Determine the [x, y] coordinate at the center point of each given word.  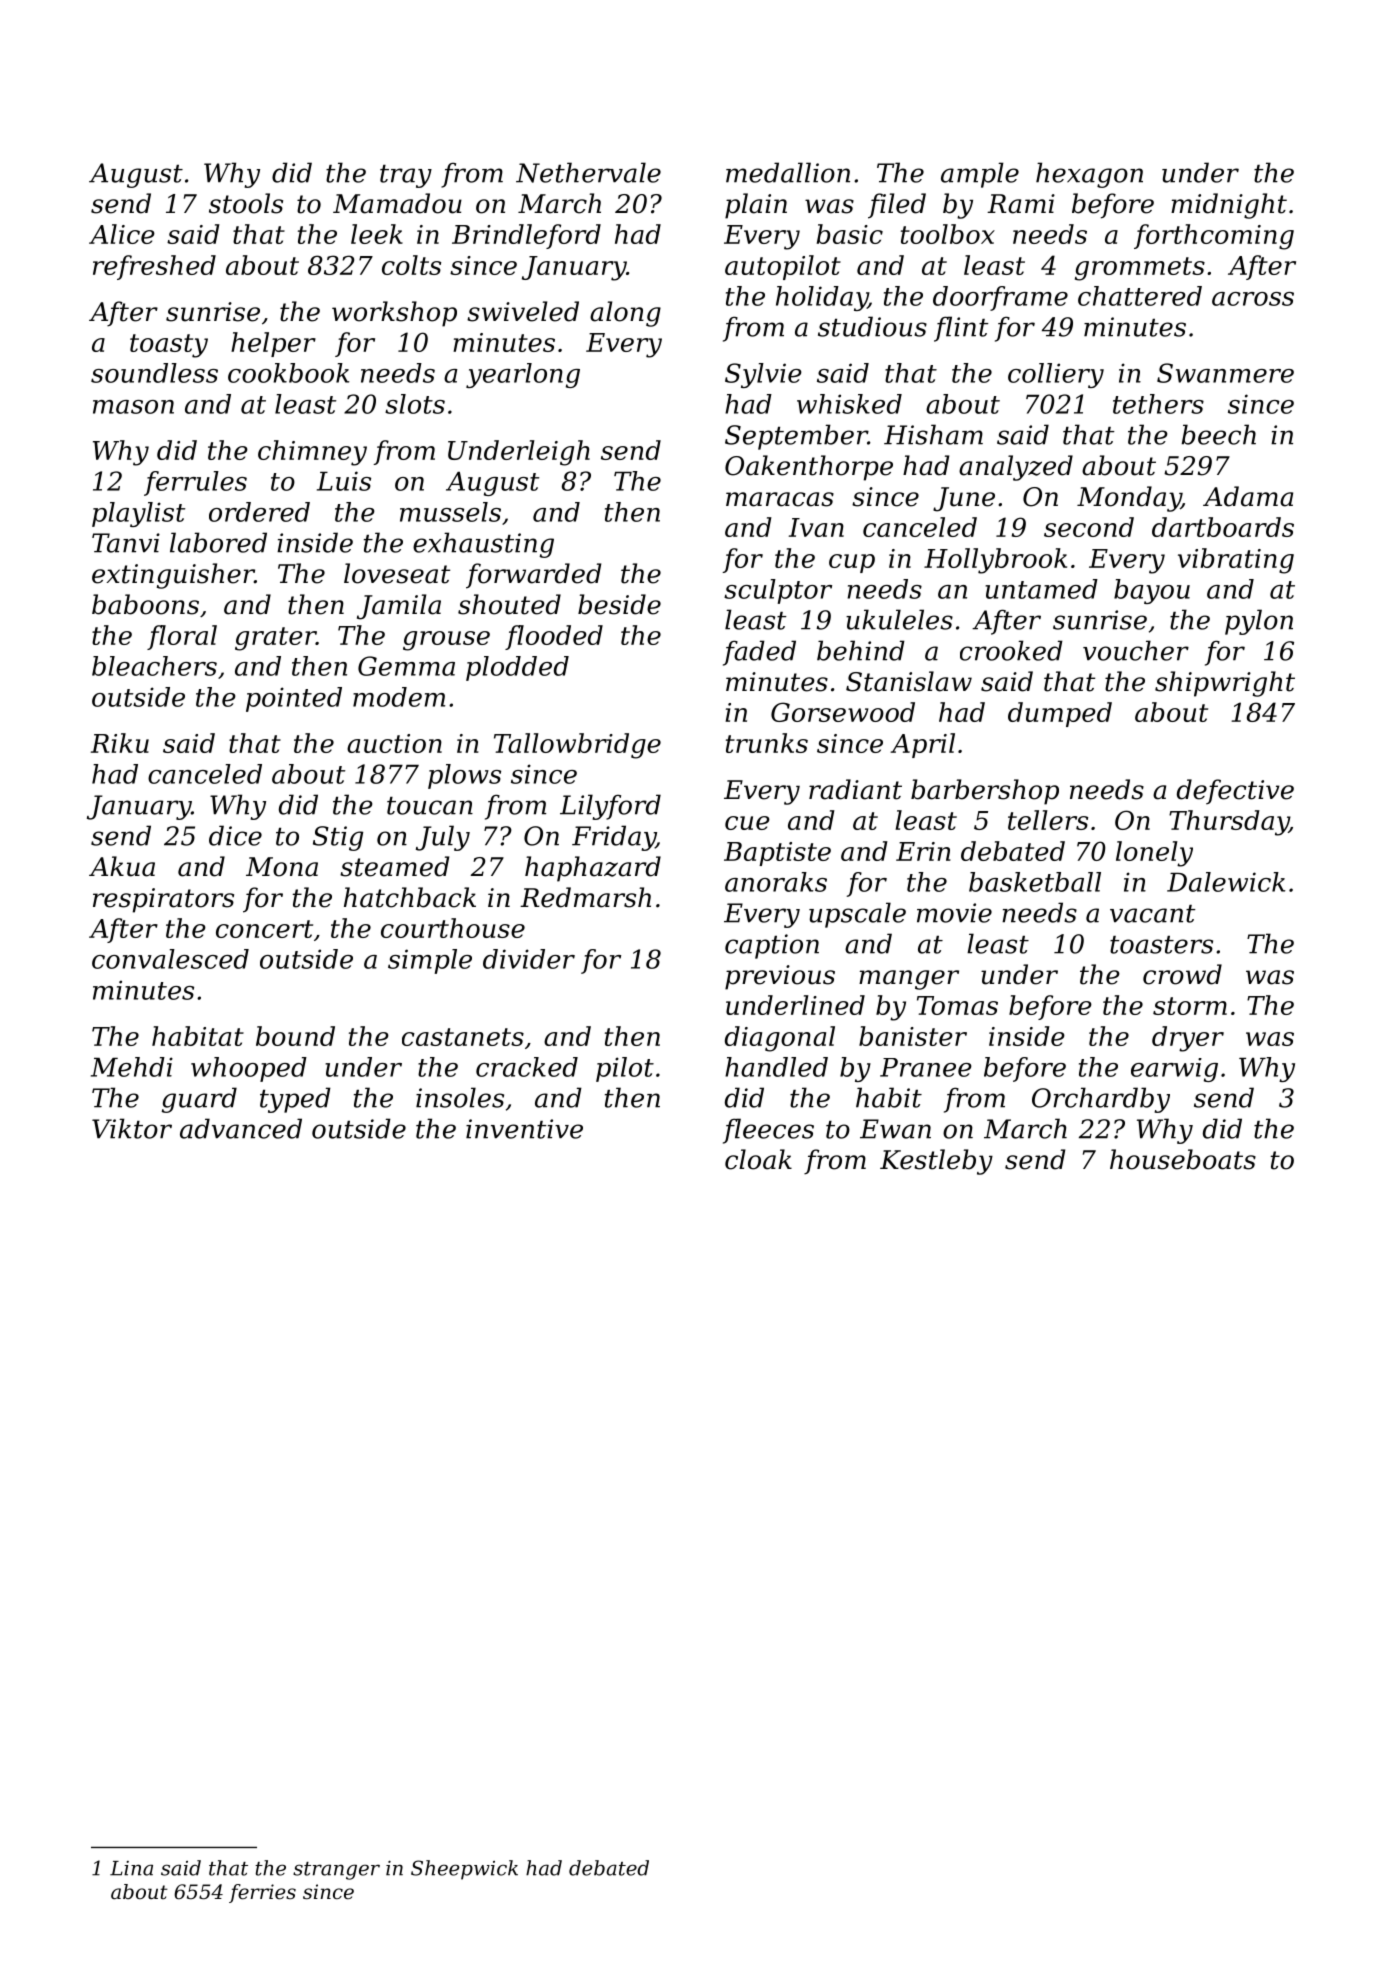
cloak [758, 1159]
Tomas [957, 1005]
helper [273, 344]
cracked [527, 1067]
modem [399, 697]
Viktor [132, 1128]
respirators [163, 900]
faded [759, 653]
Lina [131, 1868]
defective [1235, 792]
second [1089, 527]
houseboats [1183, 1159]
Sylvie [763, 375]
